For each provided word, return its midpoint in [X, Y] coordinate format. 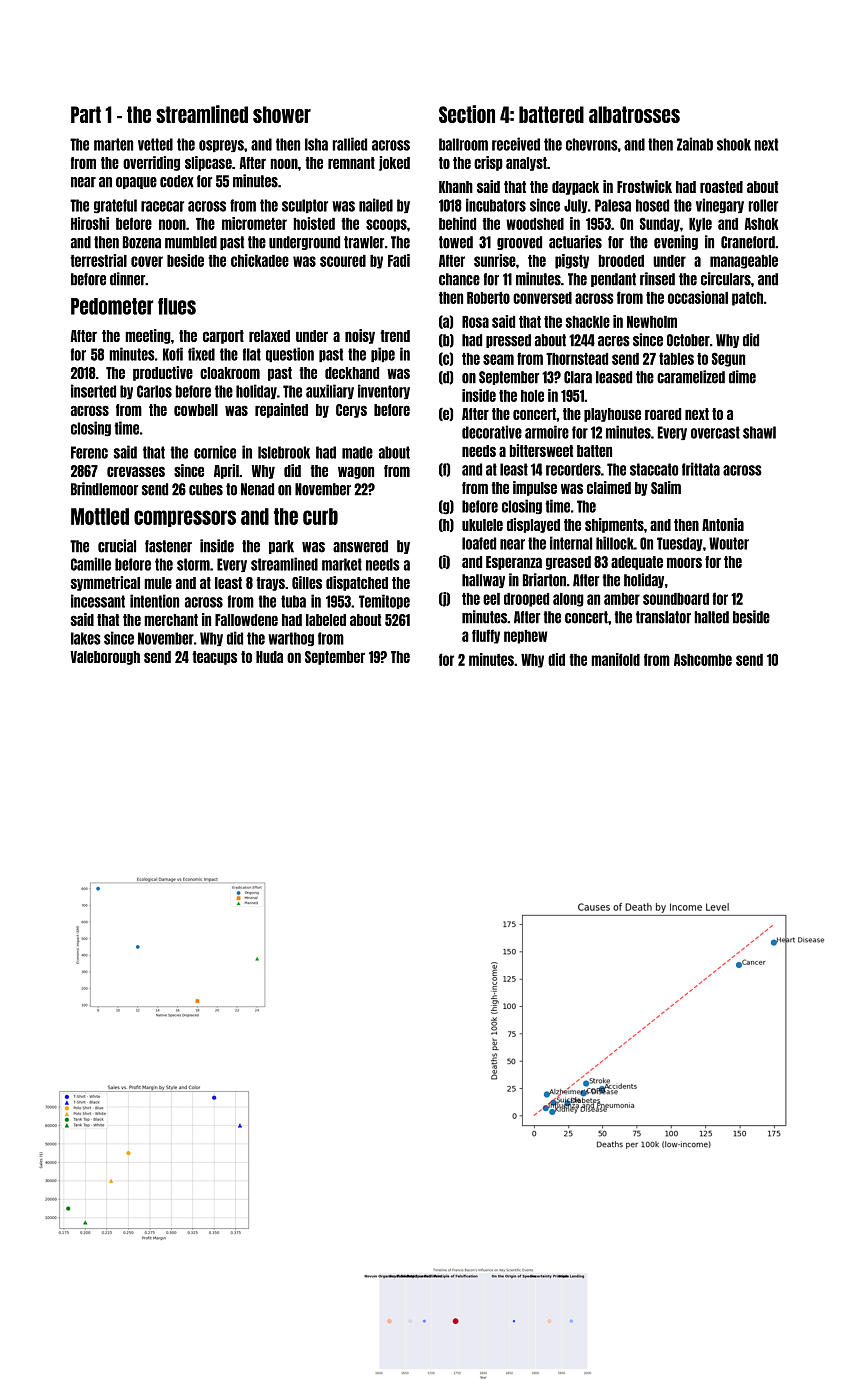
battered [551, 114]
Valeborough [105, 658]
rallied [349, 144]
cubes [206, 489]
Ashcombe [703, 660]
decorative [492, 432]
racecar [162, 206]
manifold [615, 659]
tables [676, 359]
